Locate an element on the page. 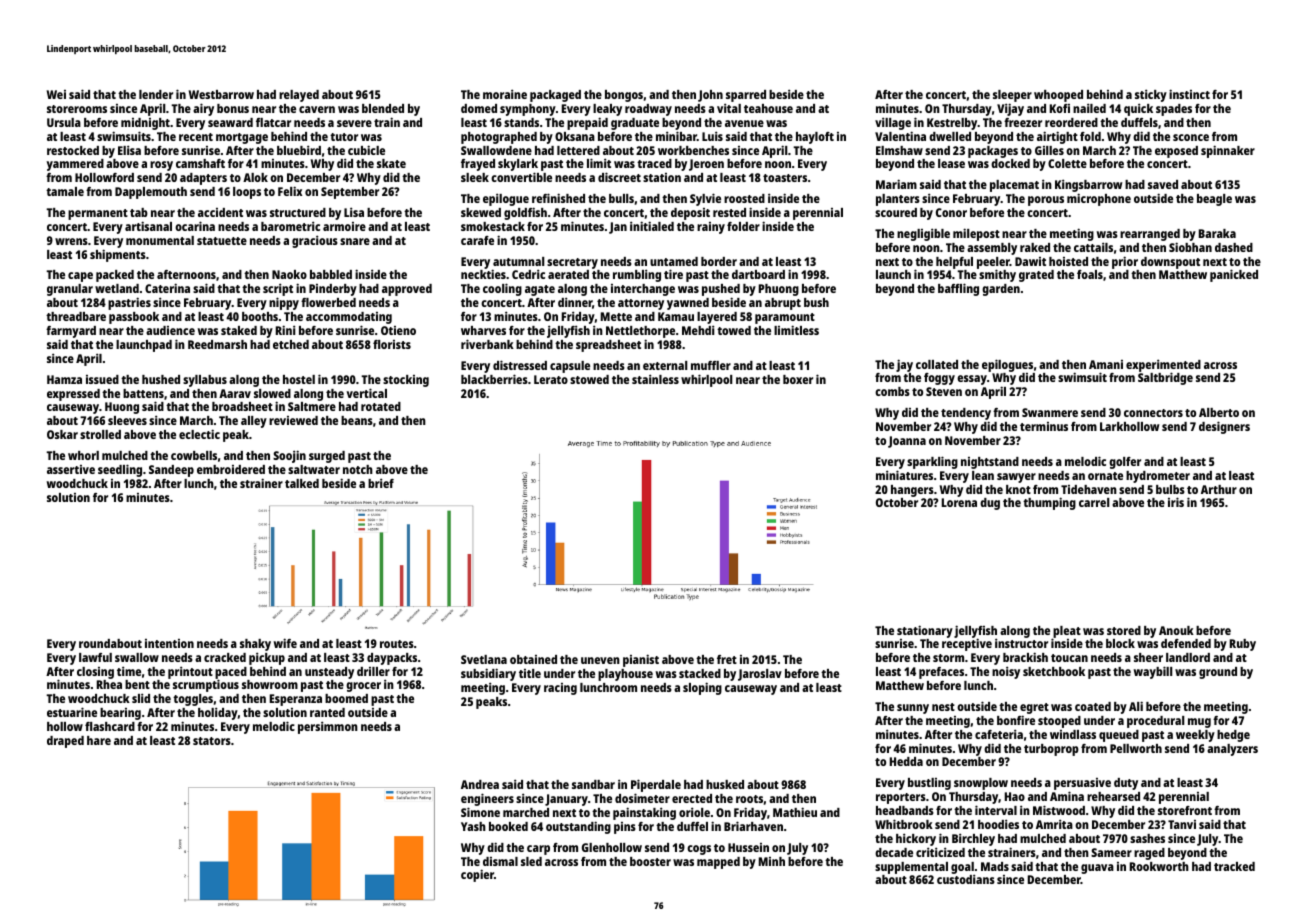  pushed is located at coordinates (721, 291).
